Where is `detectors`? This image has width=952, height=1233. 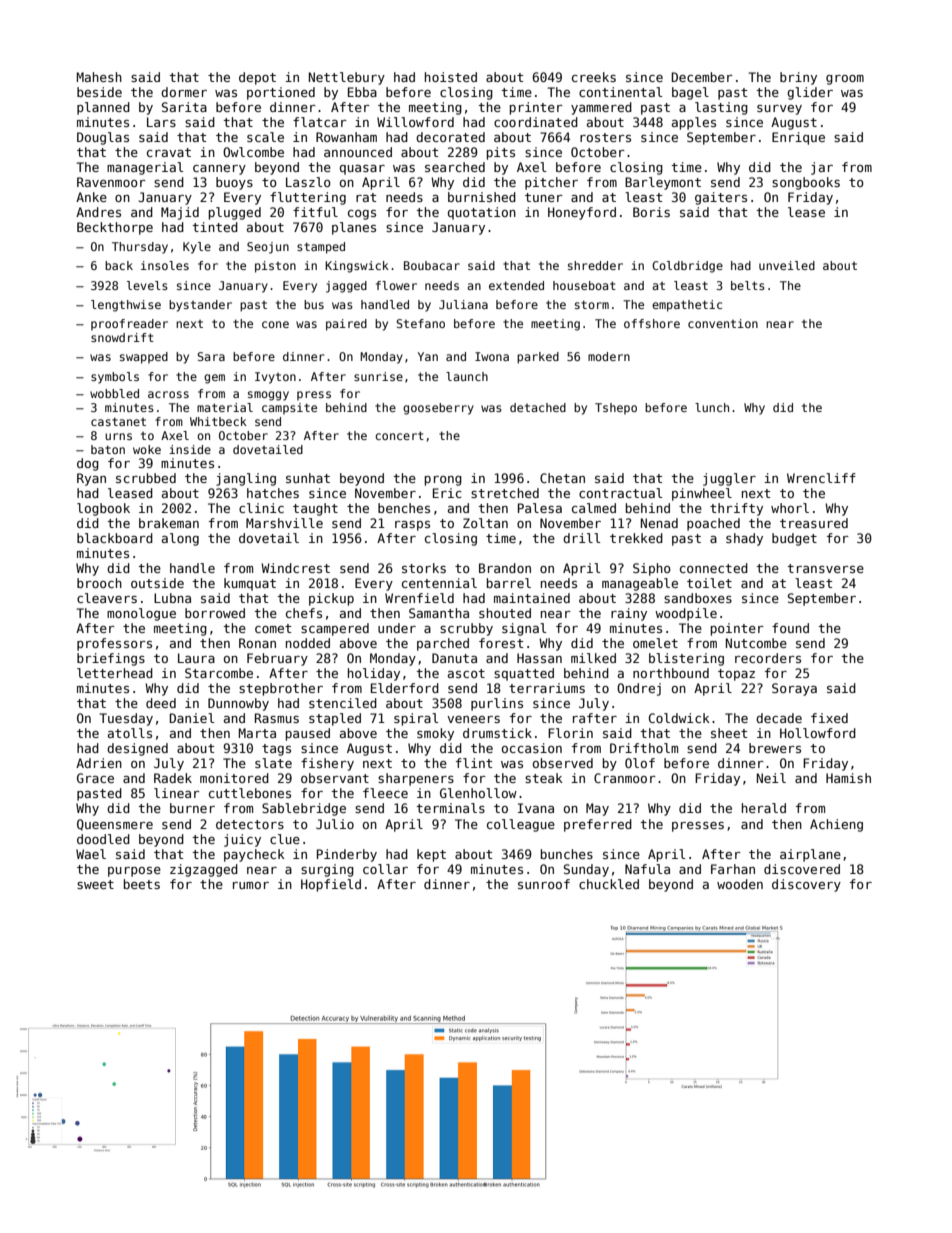
detectors is located at coordinates (250, 824).
